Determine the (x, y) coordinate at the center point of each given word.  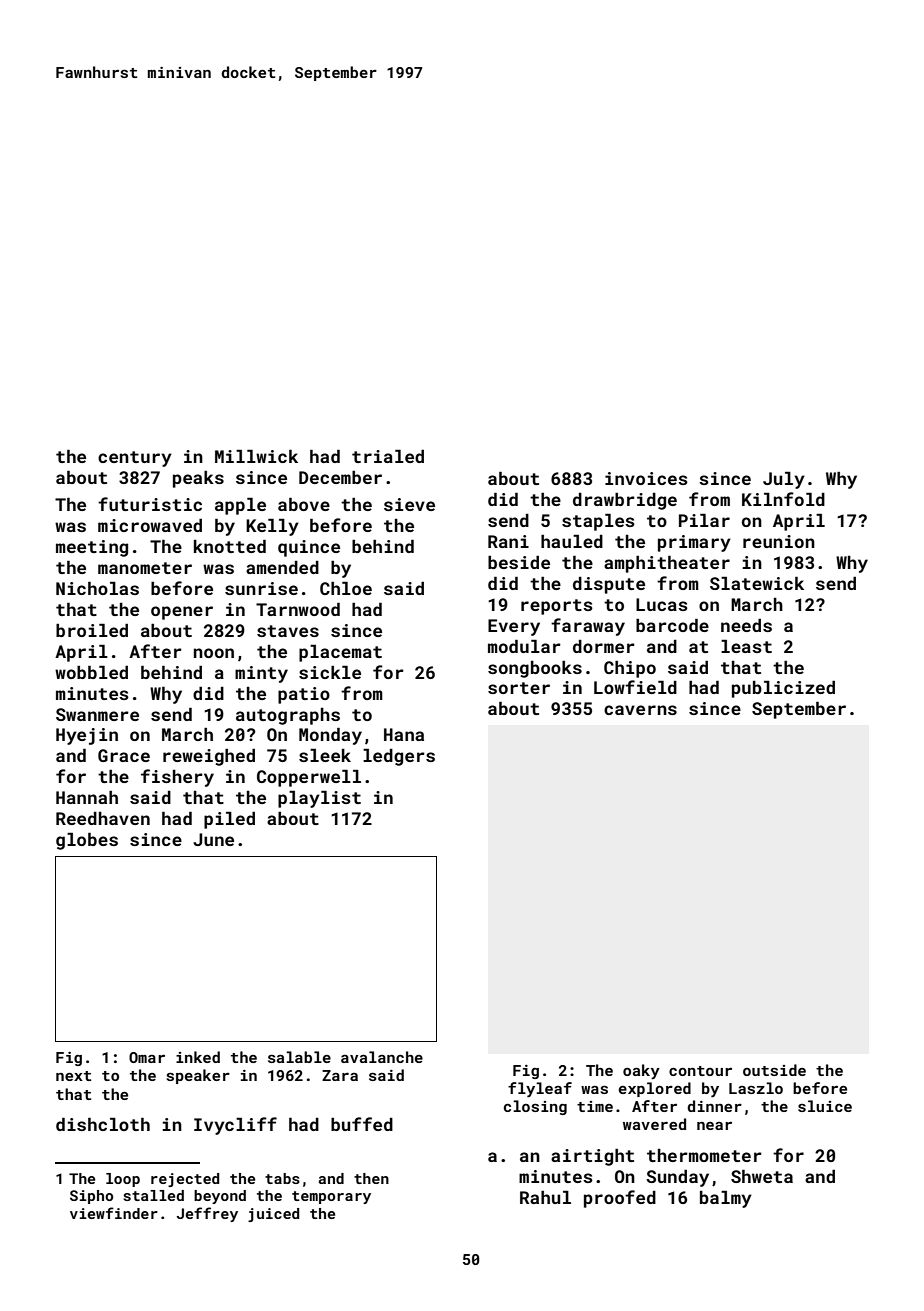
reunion (779, 541)
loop (123, 1180)
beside (519, 562)
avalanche (382, 1057)
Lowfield (635, 687)
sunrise (261, 588)
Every (514, 627)
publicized (783, 689)
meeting (92, 548)
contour (700, 1071)
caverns (640, 710)
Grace (124, 755)
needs (746, 625)
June (213, 839)
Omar (147, 1057)
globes (87, 841)
